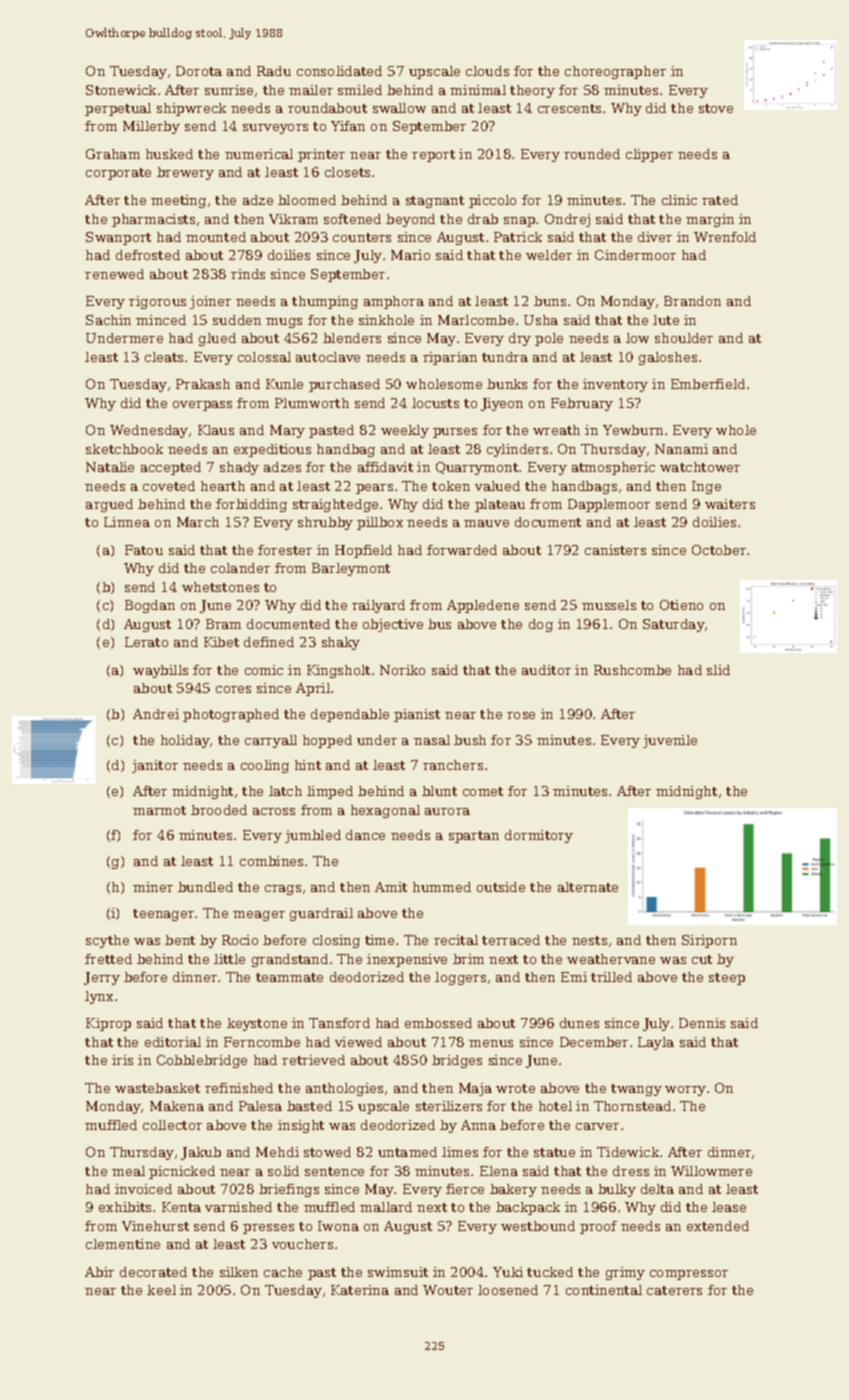 Image resolution: width=849 pixels, height=1400 pixels. Describe the element at coordinates (155, 1226) in the screenshot. I see `Vinehurst` at that location.
